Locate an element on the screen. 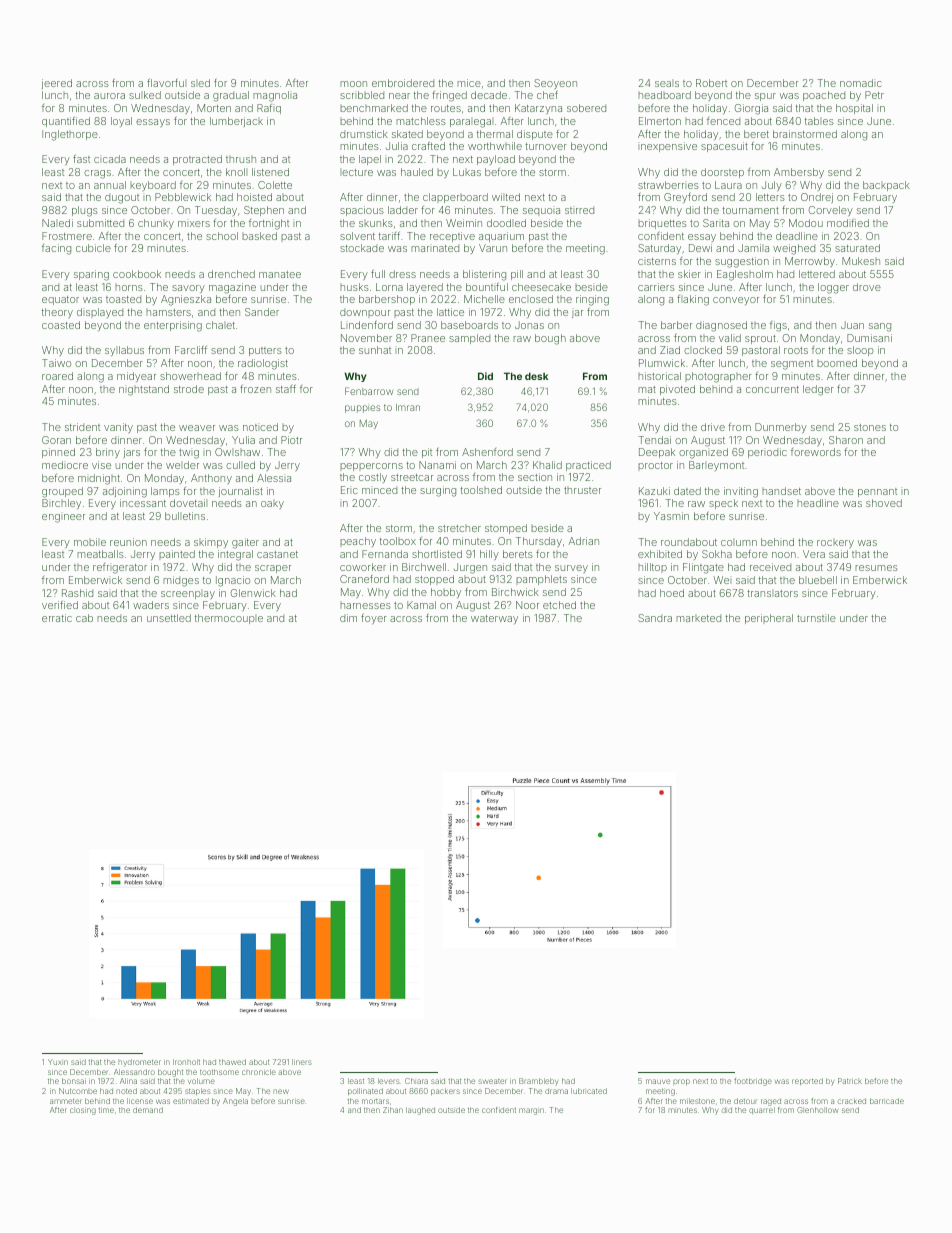 Image resolution: width=952 pixels, height=1233 pixels. lumberjack is located at coordinates (236, 122).
